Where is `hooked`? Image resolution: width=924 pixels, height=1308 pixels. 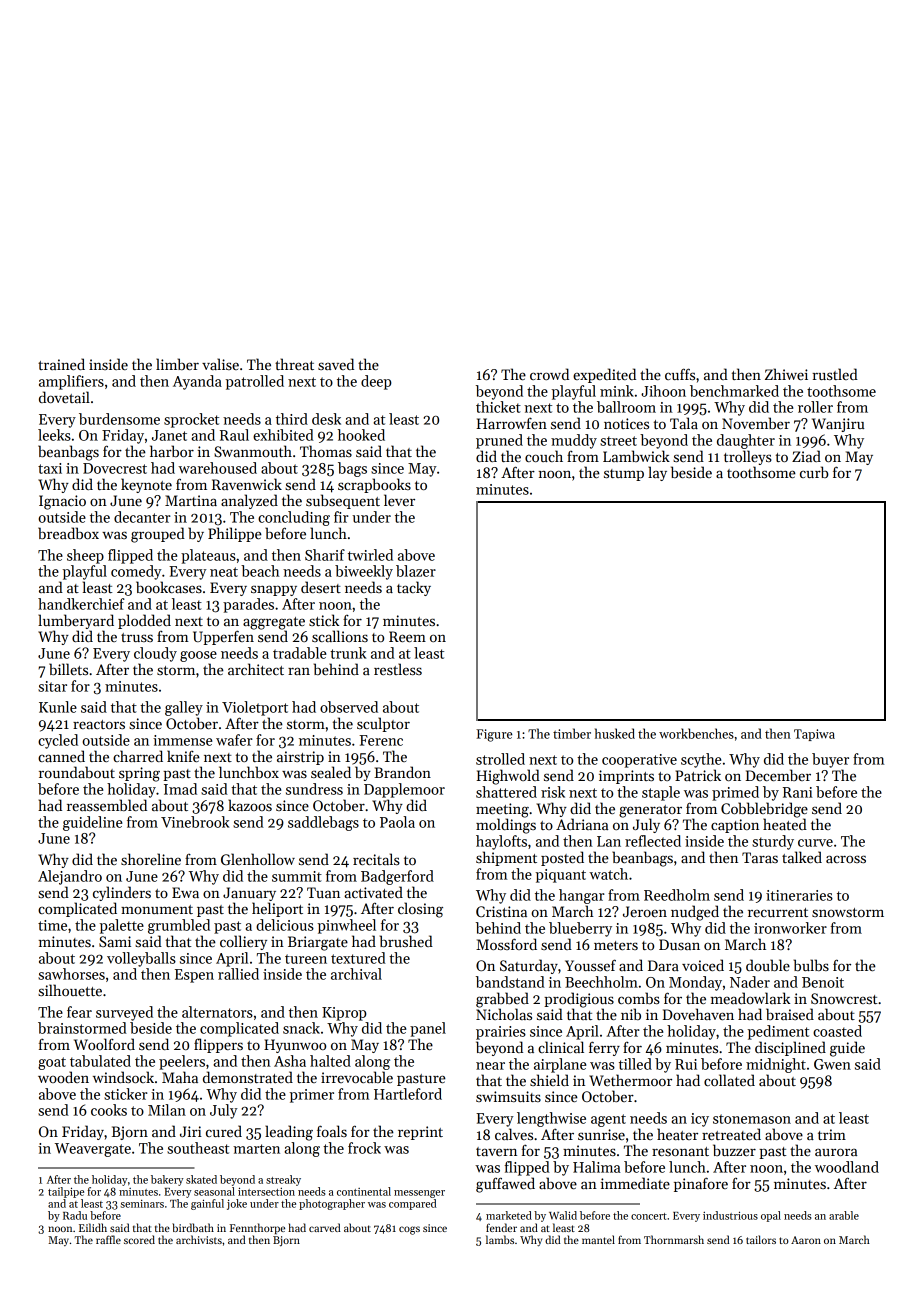 hooked is located at coordinates (361, 435).
